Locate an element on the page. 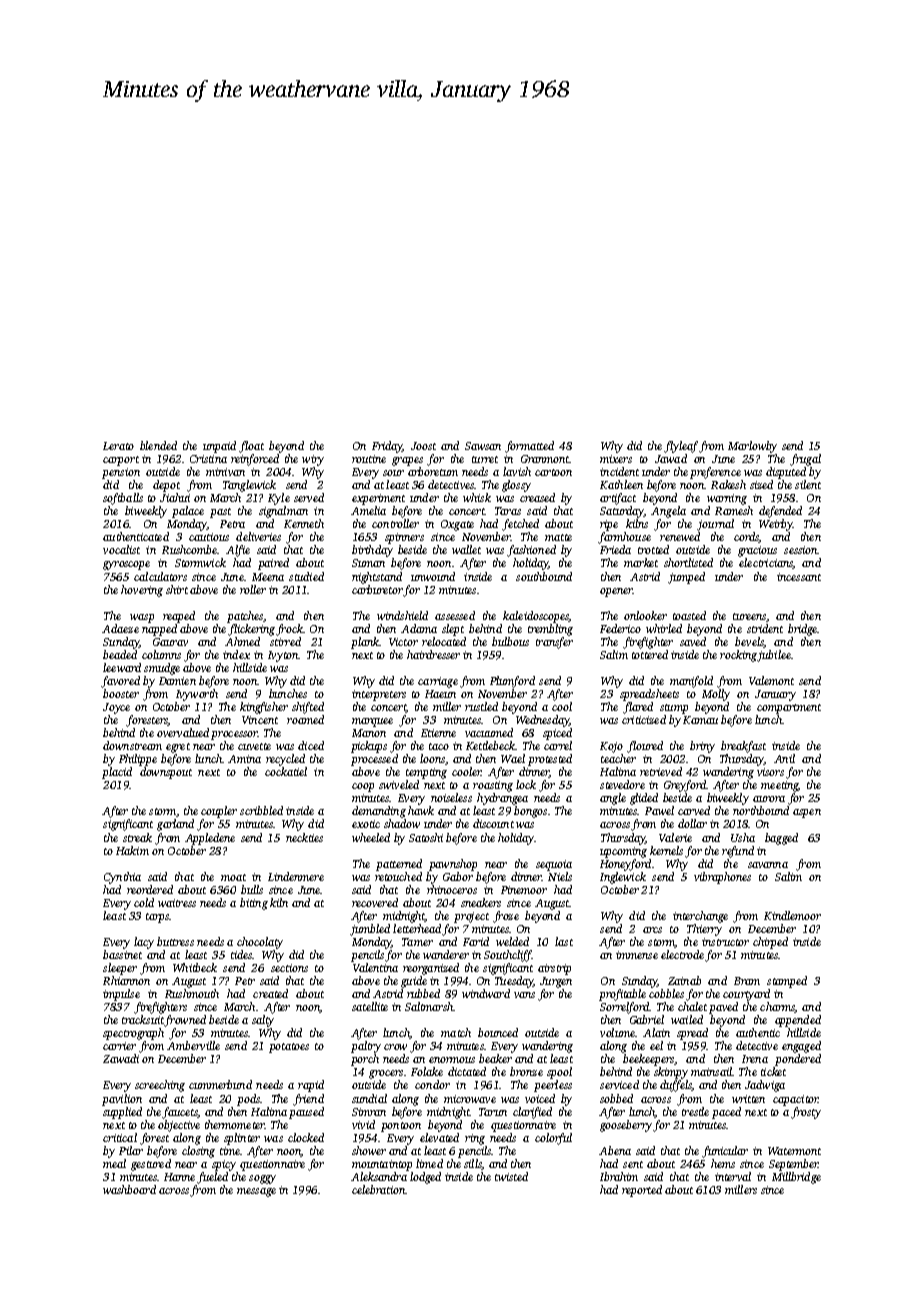  porch is located at coordinates (365, 1060).
